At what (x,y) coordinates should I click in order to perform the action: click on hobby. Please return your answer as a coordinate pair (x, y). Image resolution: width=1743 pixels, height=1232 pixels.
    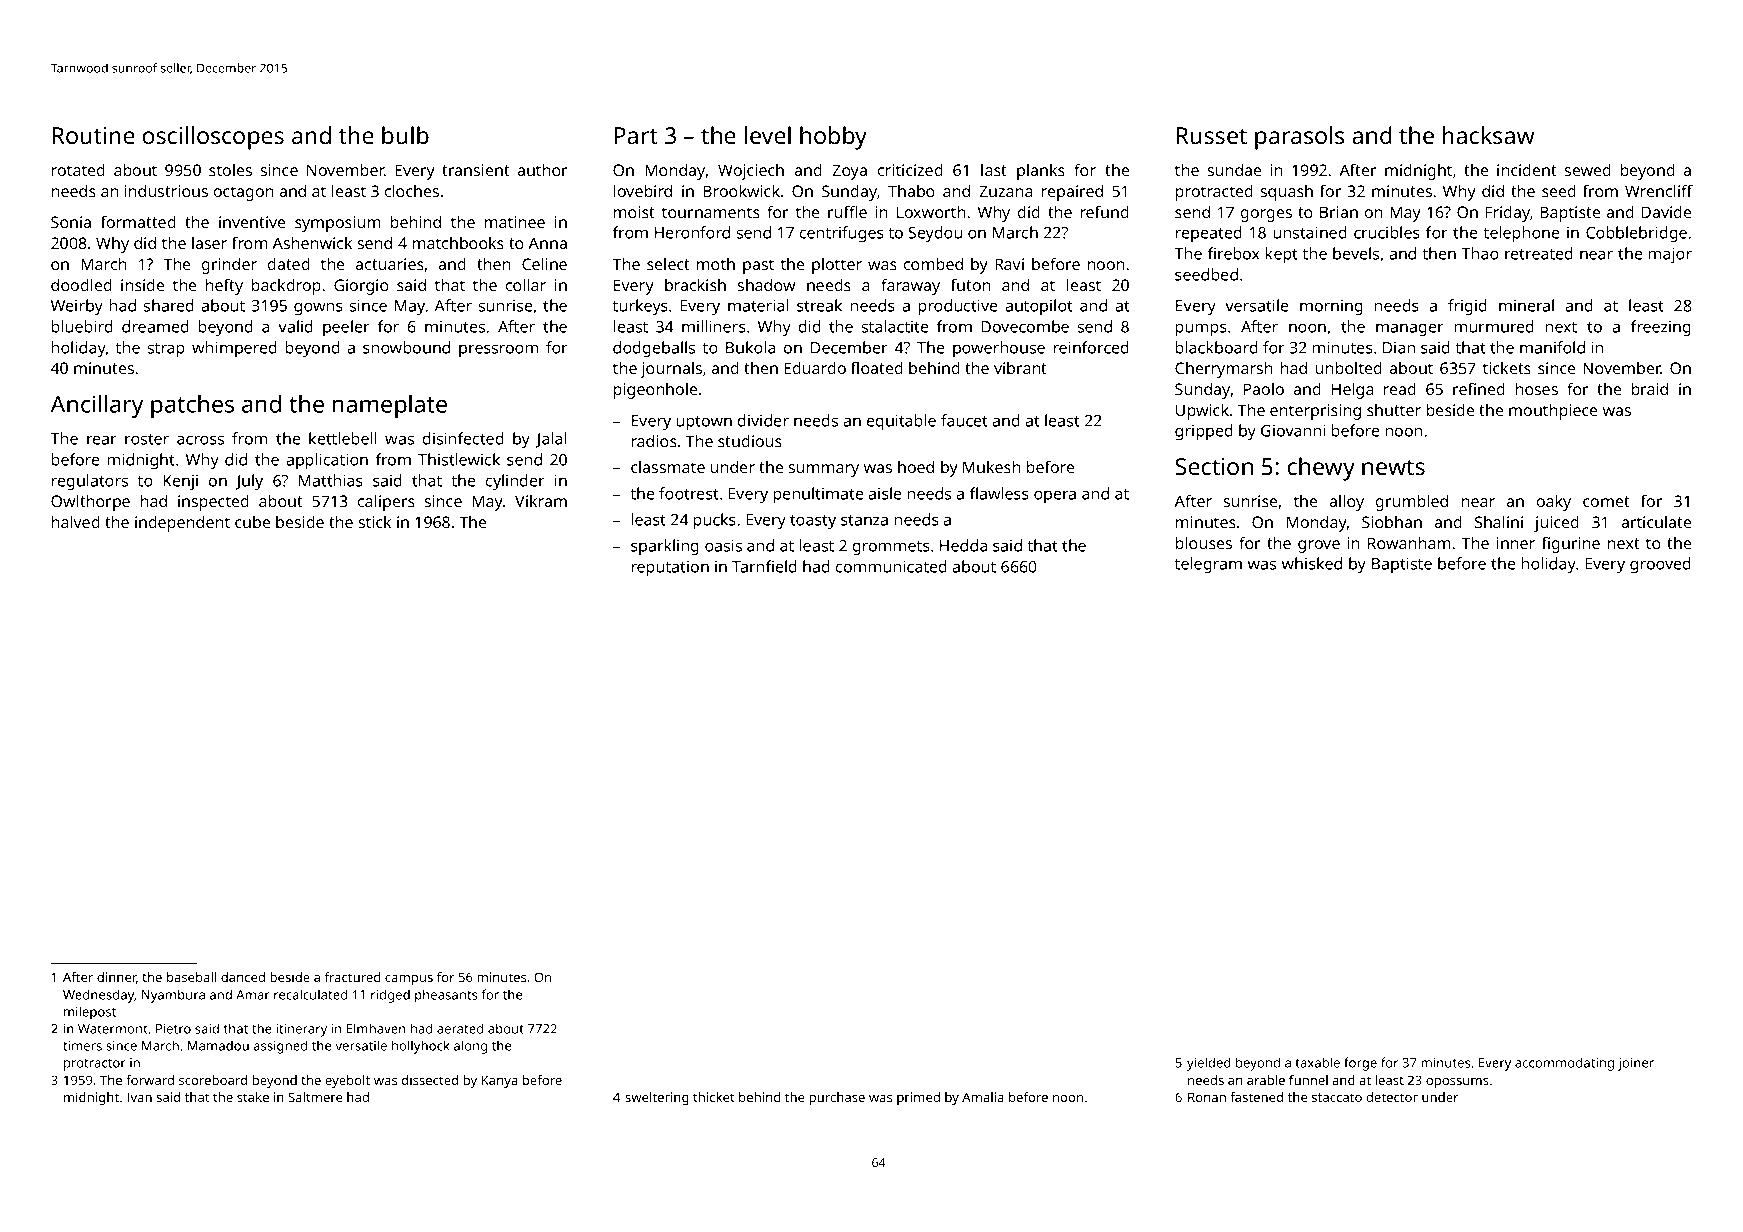
    Looking at the image, I should click on (833, 138).
